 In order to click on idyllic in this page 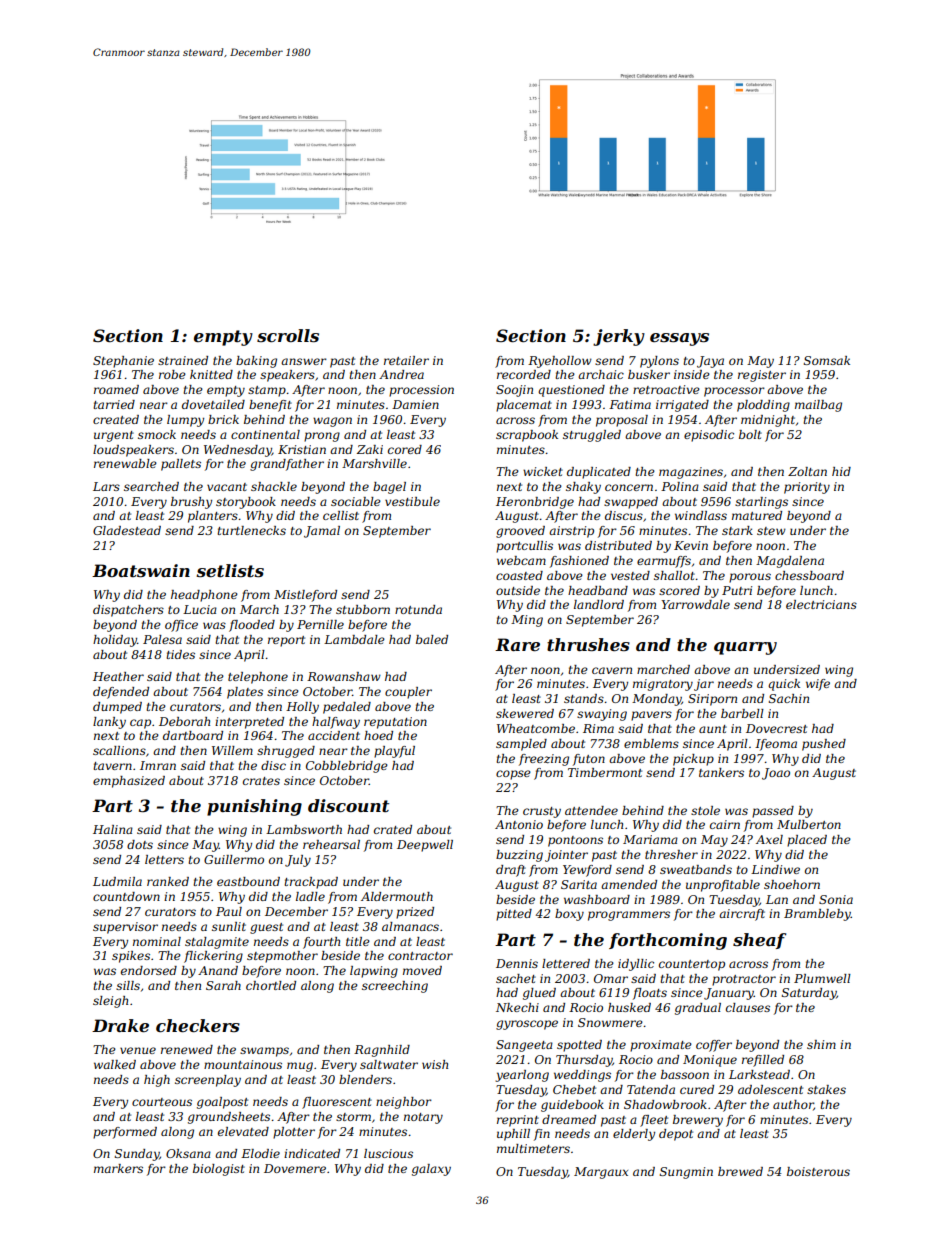, I will do `click(636, 965)`.
